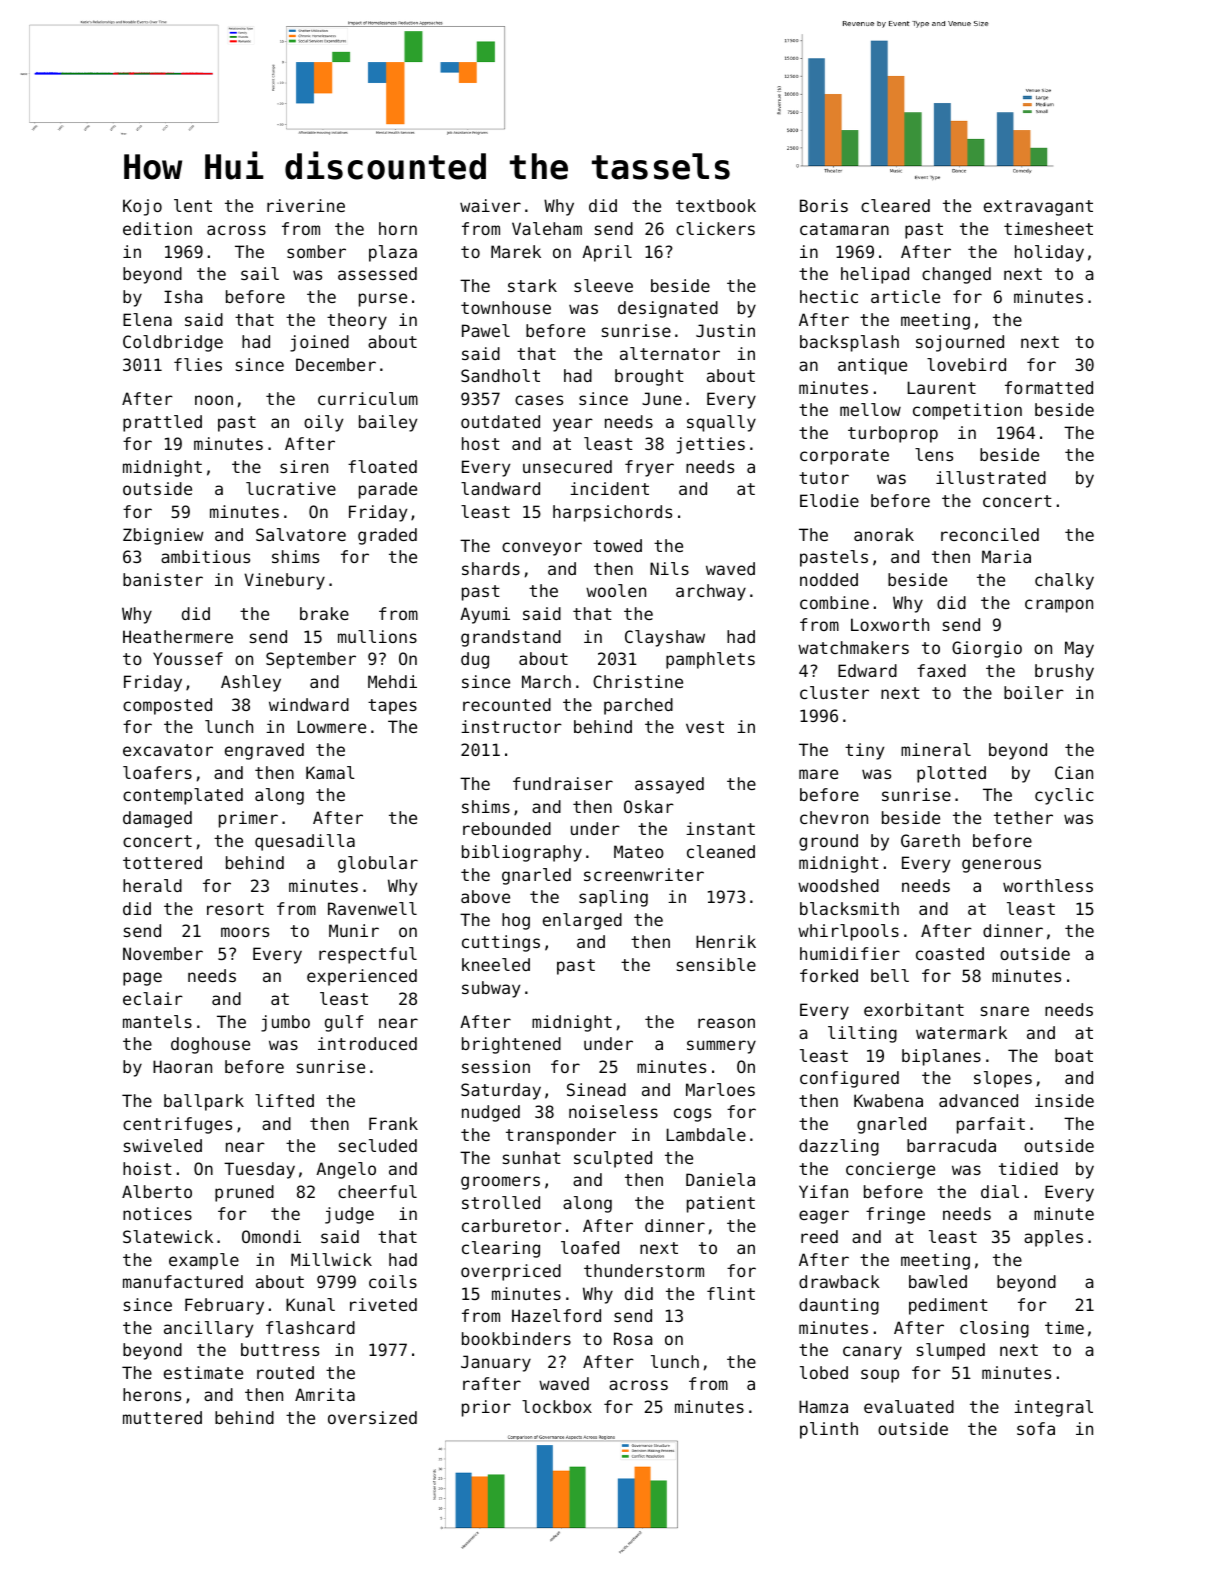 The height and width of the screenshot is (1575, 1217). I want to click on cleared, so click(895, 205).
